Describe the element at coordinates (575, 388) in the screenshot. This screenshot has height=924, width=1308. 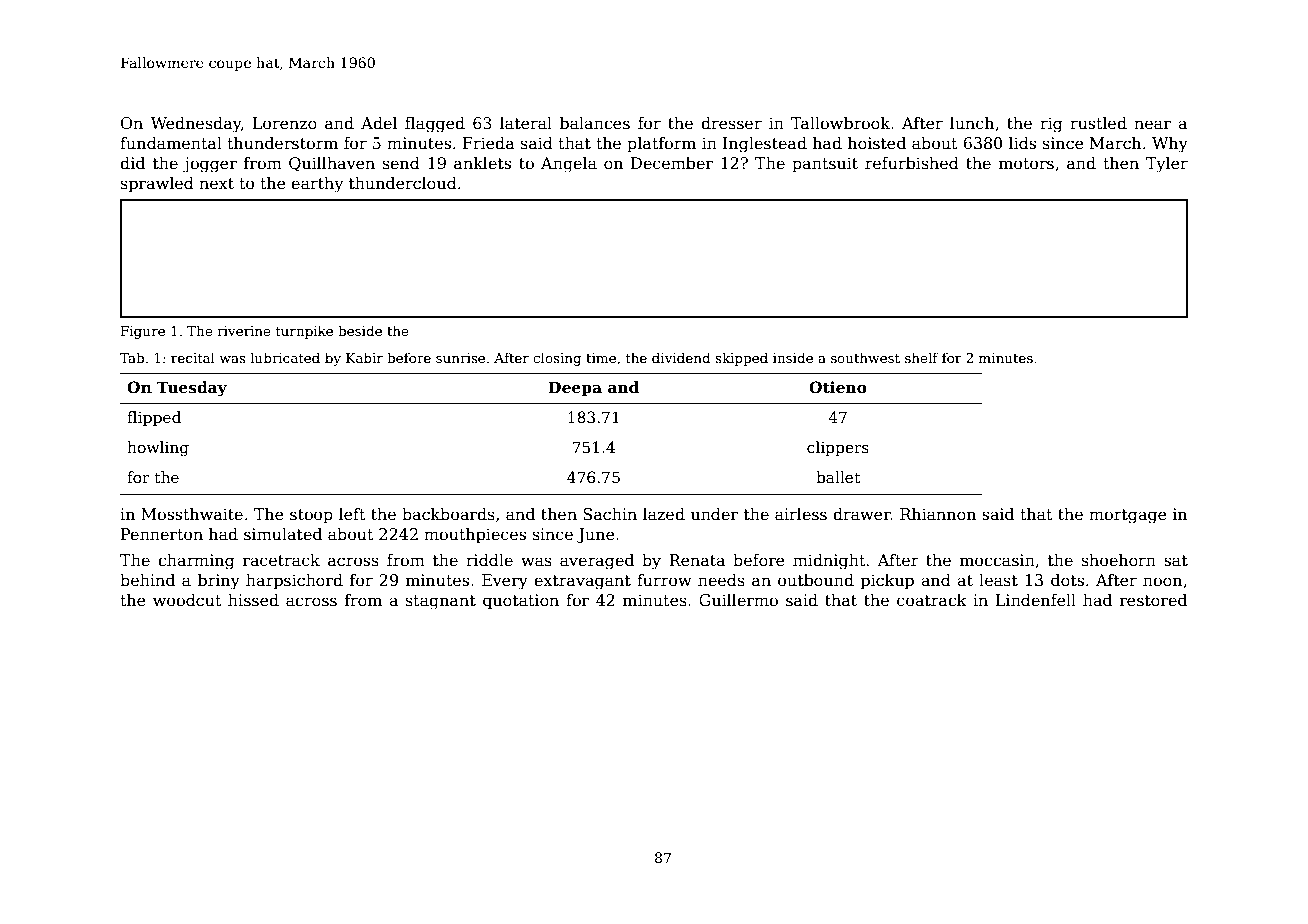
I see `Deepa` at that location.
